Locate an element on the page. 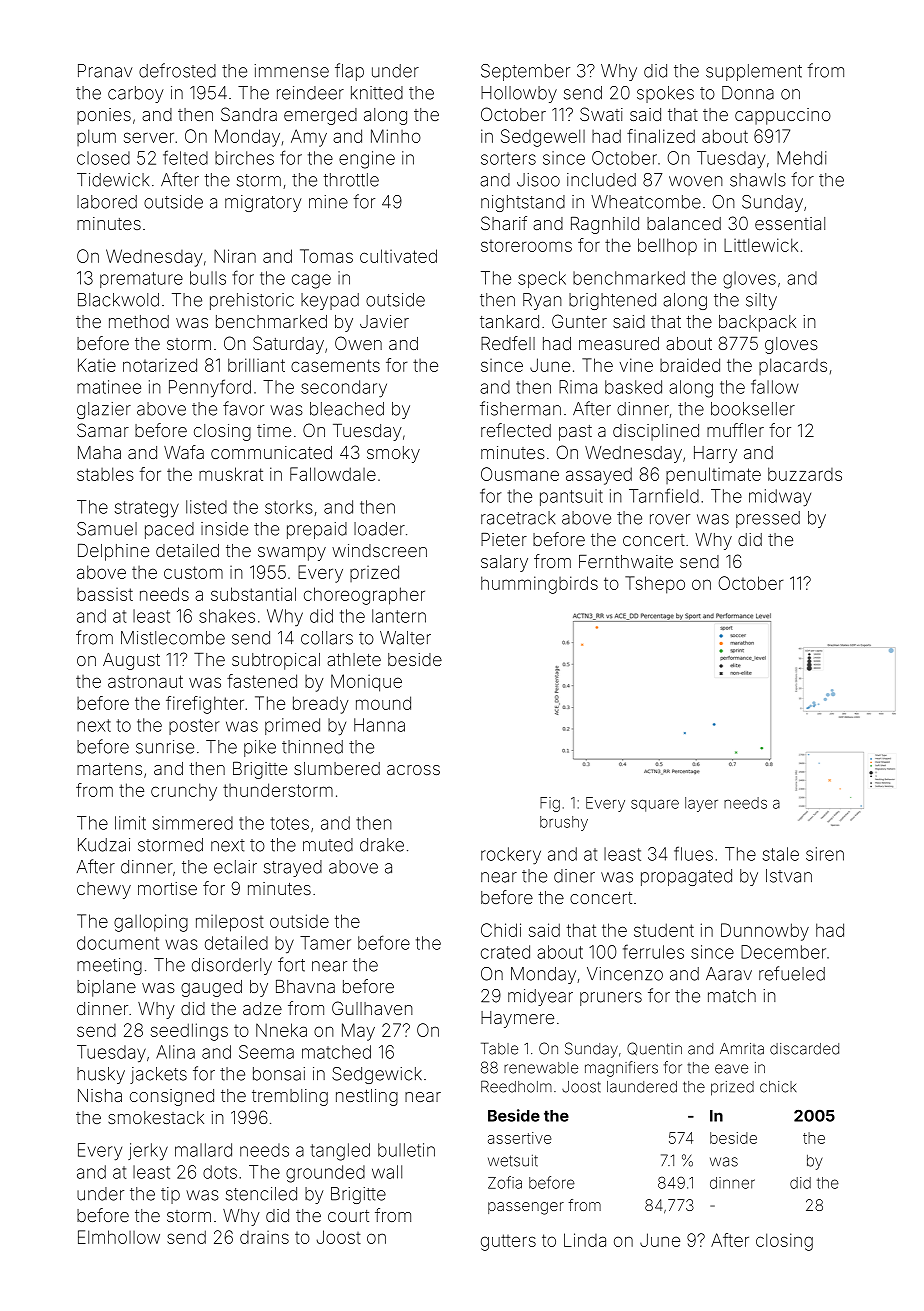  vine is located at coordinates (636, 365).
